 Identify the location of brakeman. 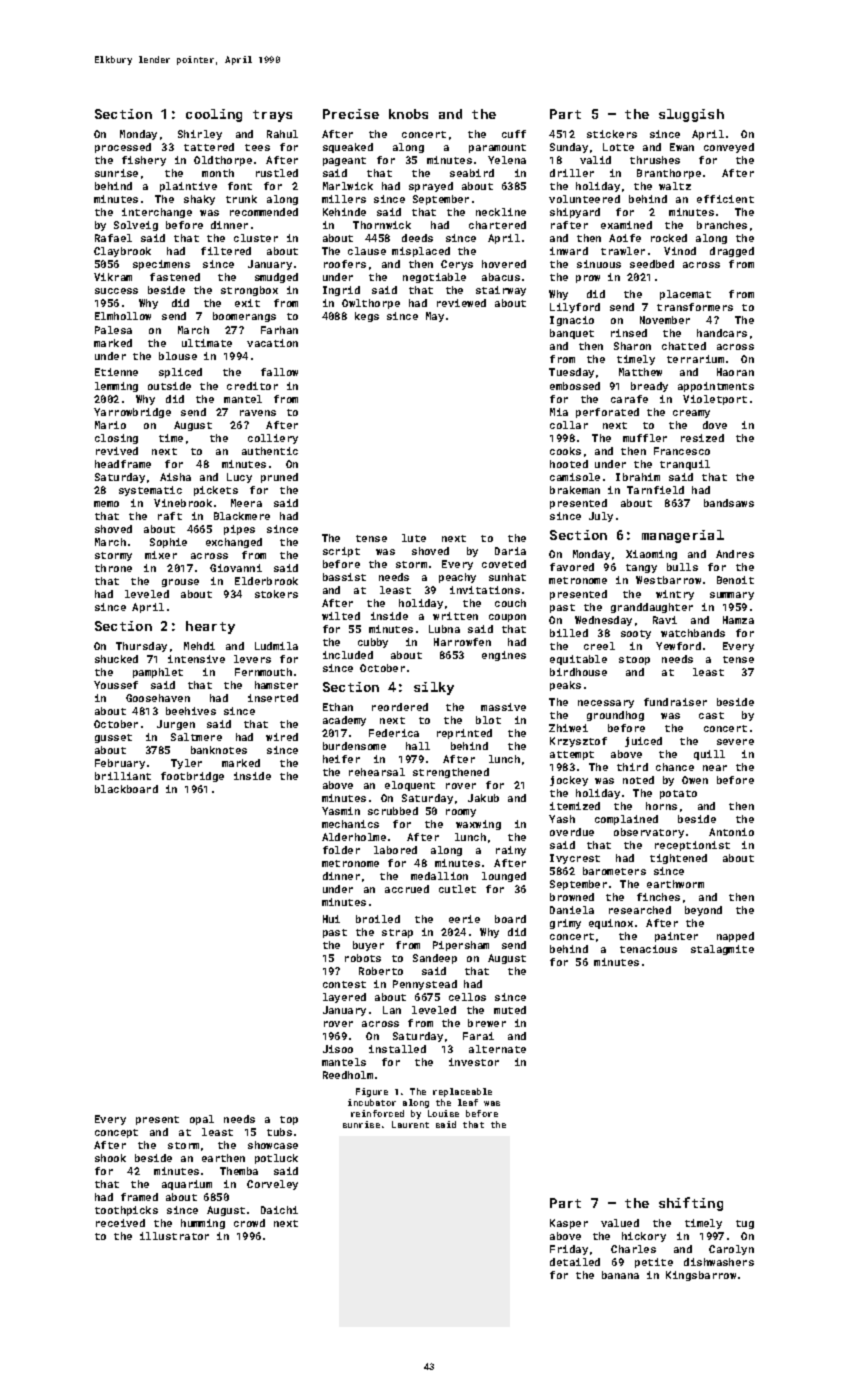
(575, 490).
